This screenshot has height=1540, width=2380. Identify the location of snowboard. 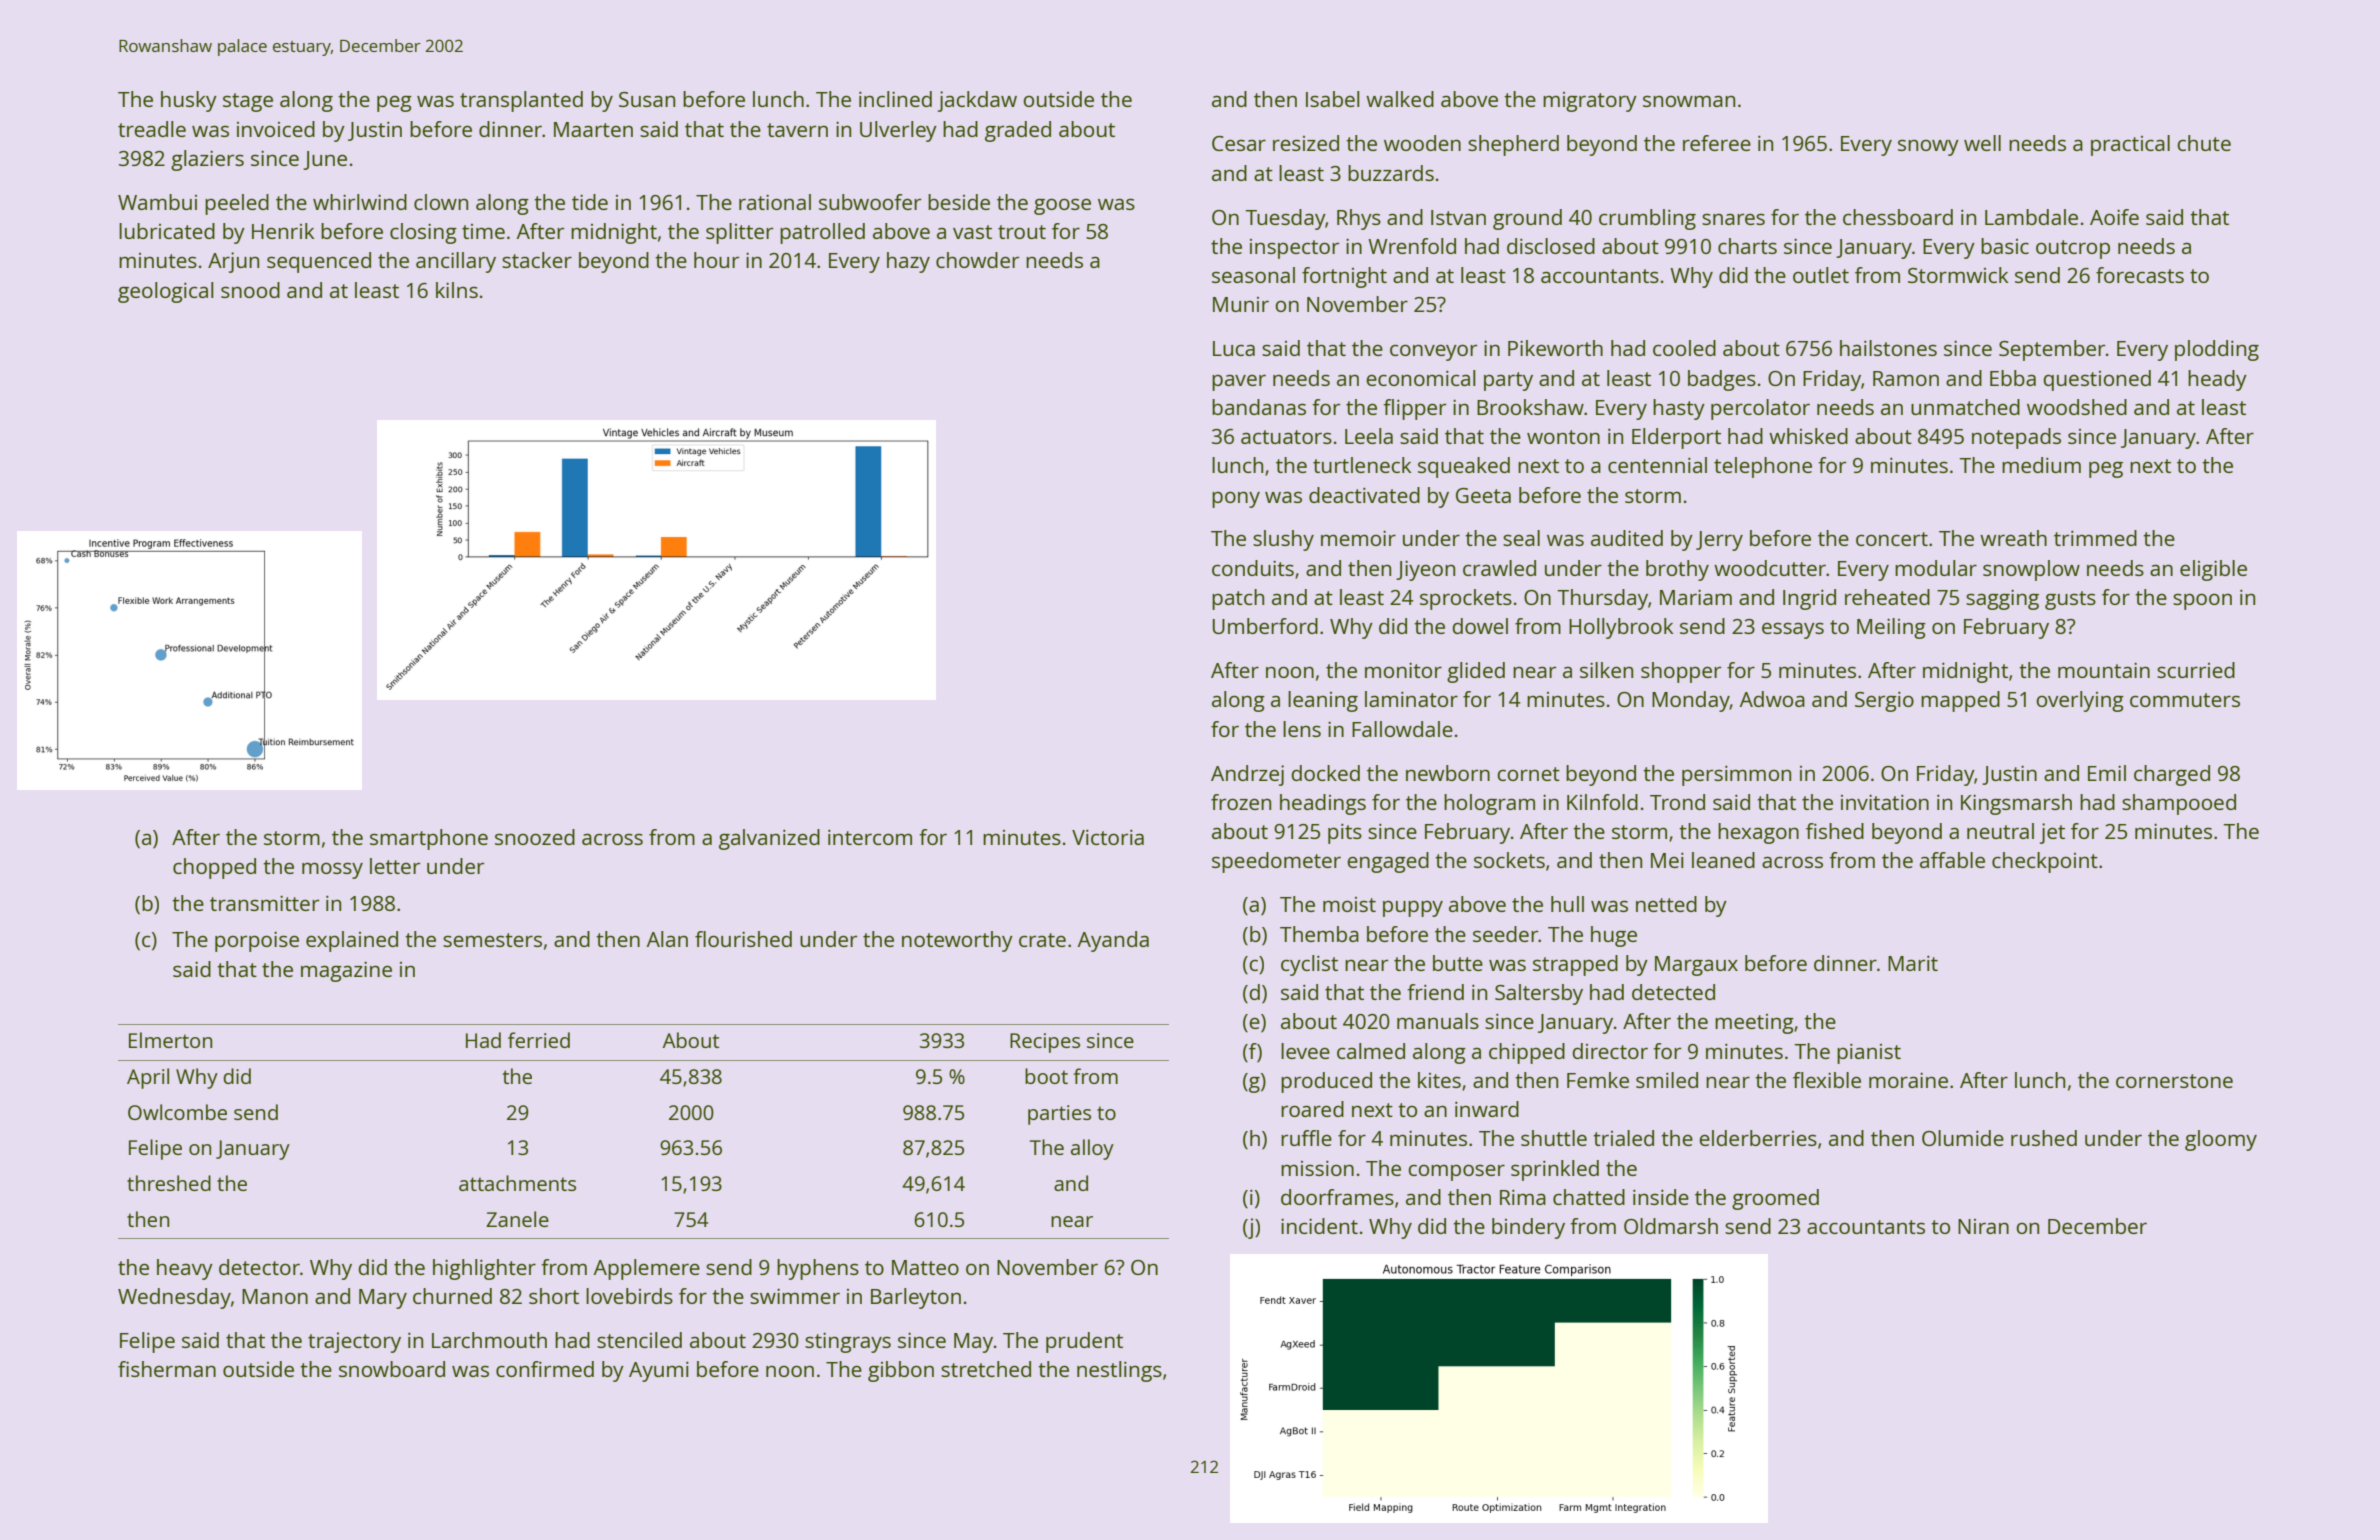
(392, 1369).
